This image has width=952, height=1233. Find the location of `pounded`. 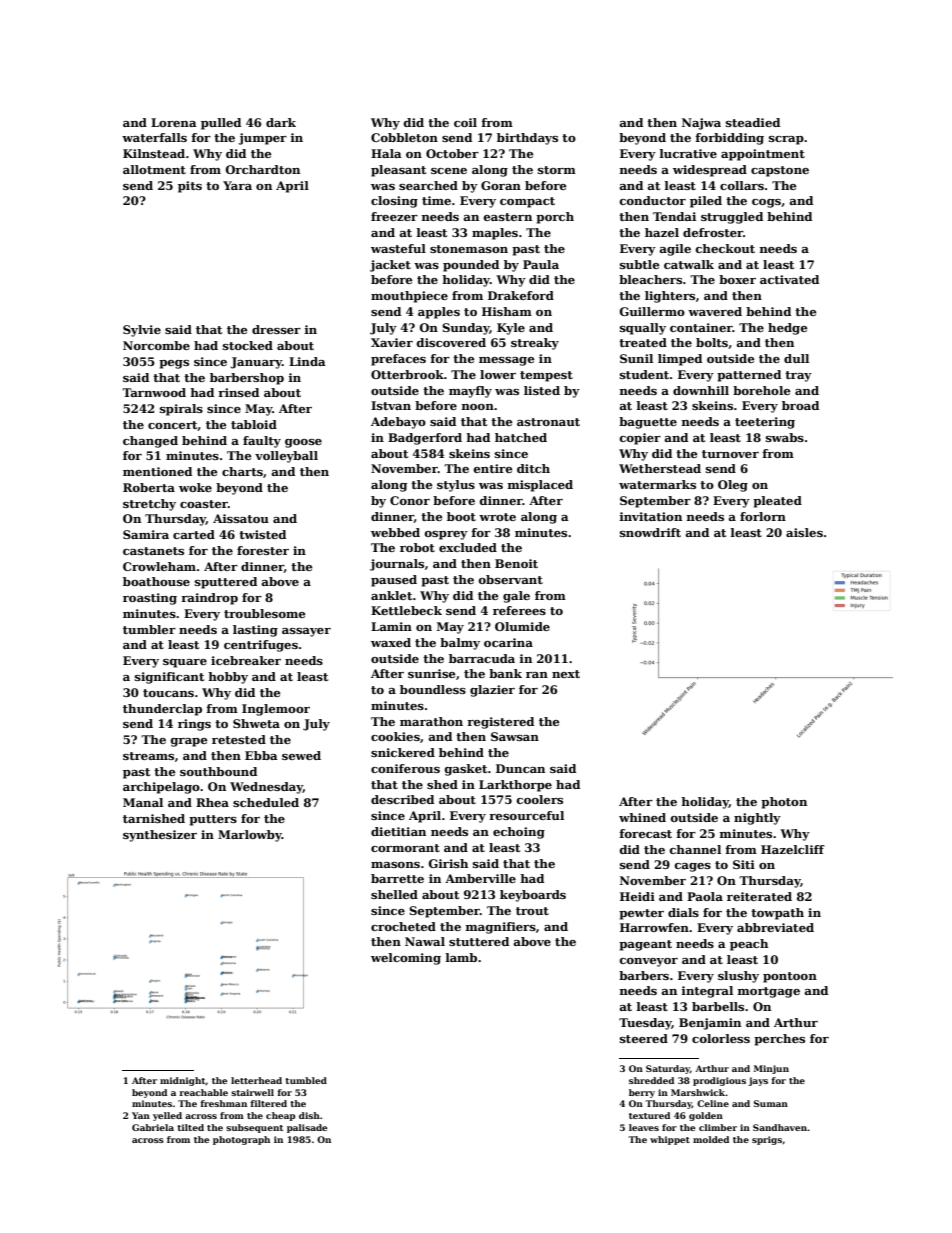

pounded is located at coordinates (471, 266).
